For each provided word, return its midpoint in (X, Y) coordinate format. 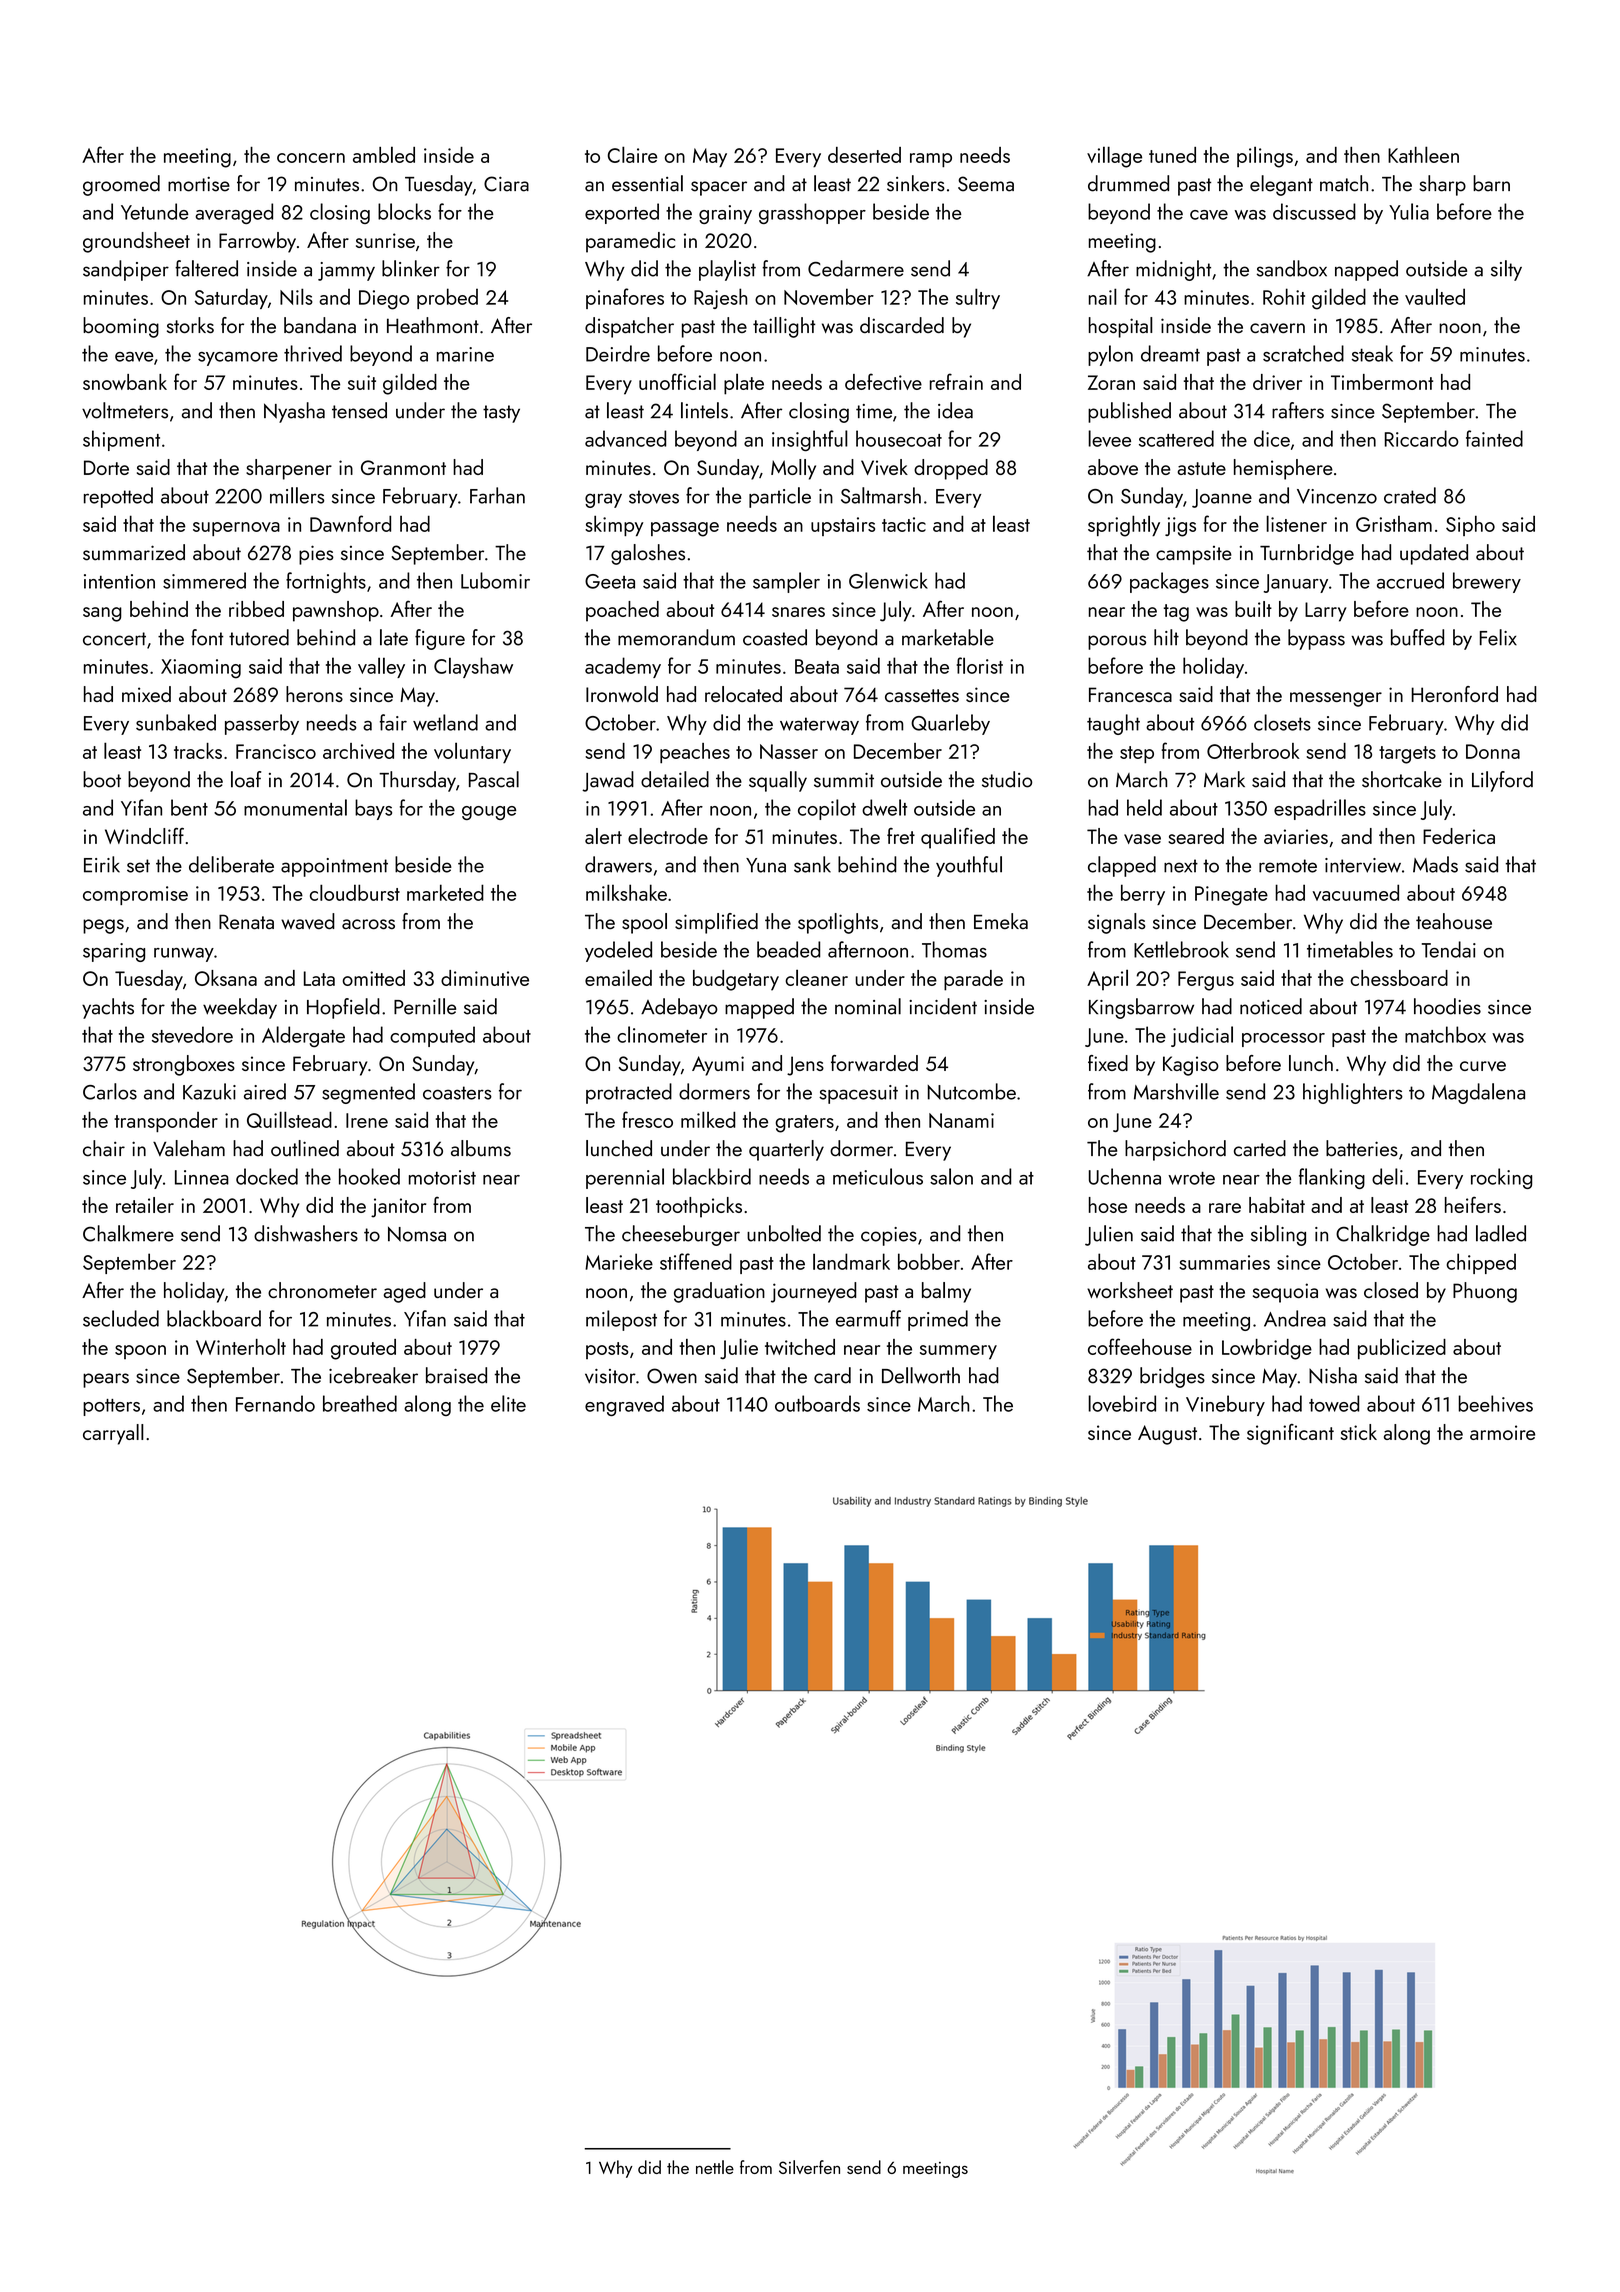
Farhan (497, 495)
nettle (715, 2167)
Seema (986, 184)
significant (1290, 1434)
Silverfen (809, 2167)
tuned (1172, 155)
